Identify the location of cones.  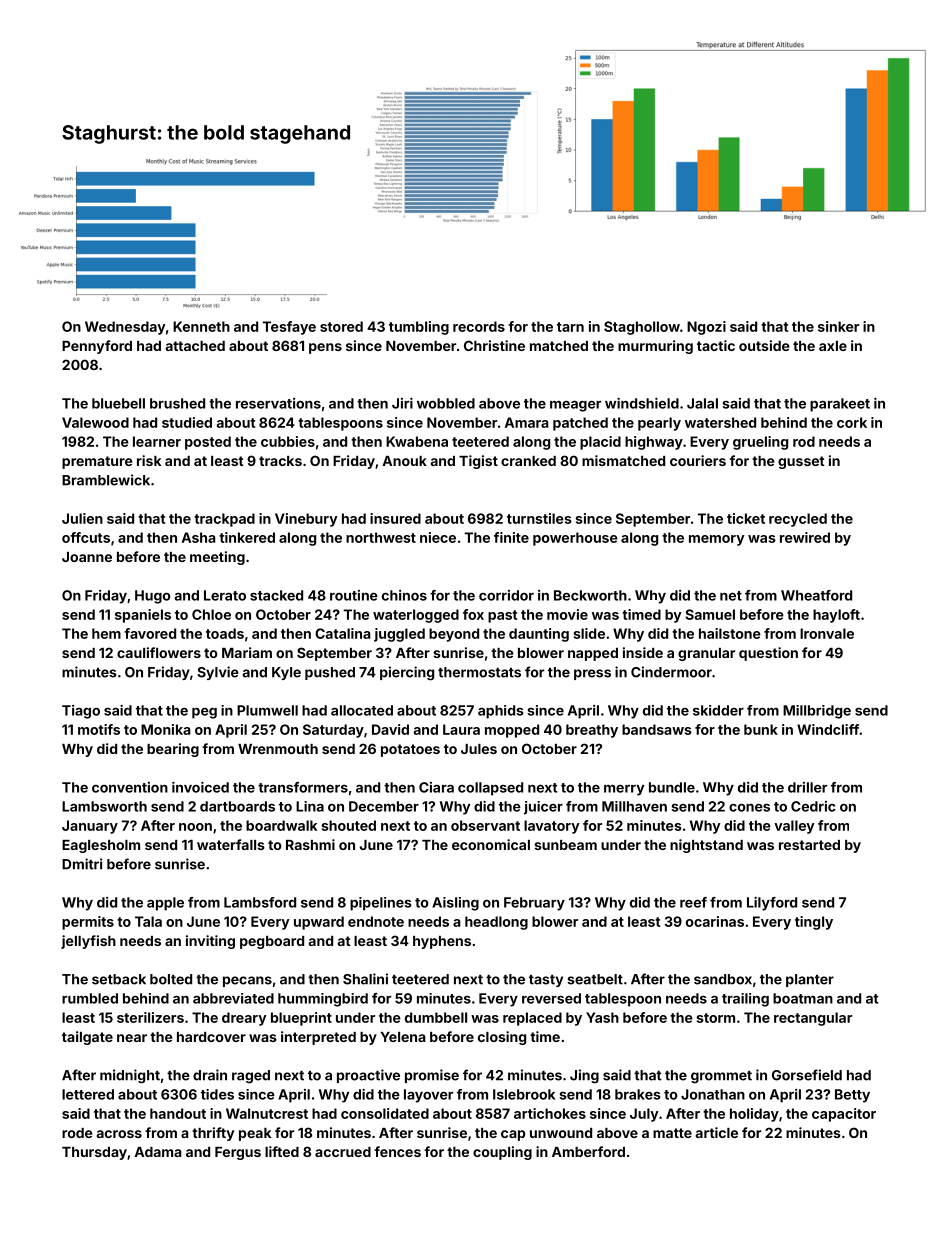
(749, 808).
